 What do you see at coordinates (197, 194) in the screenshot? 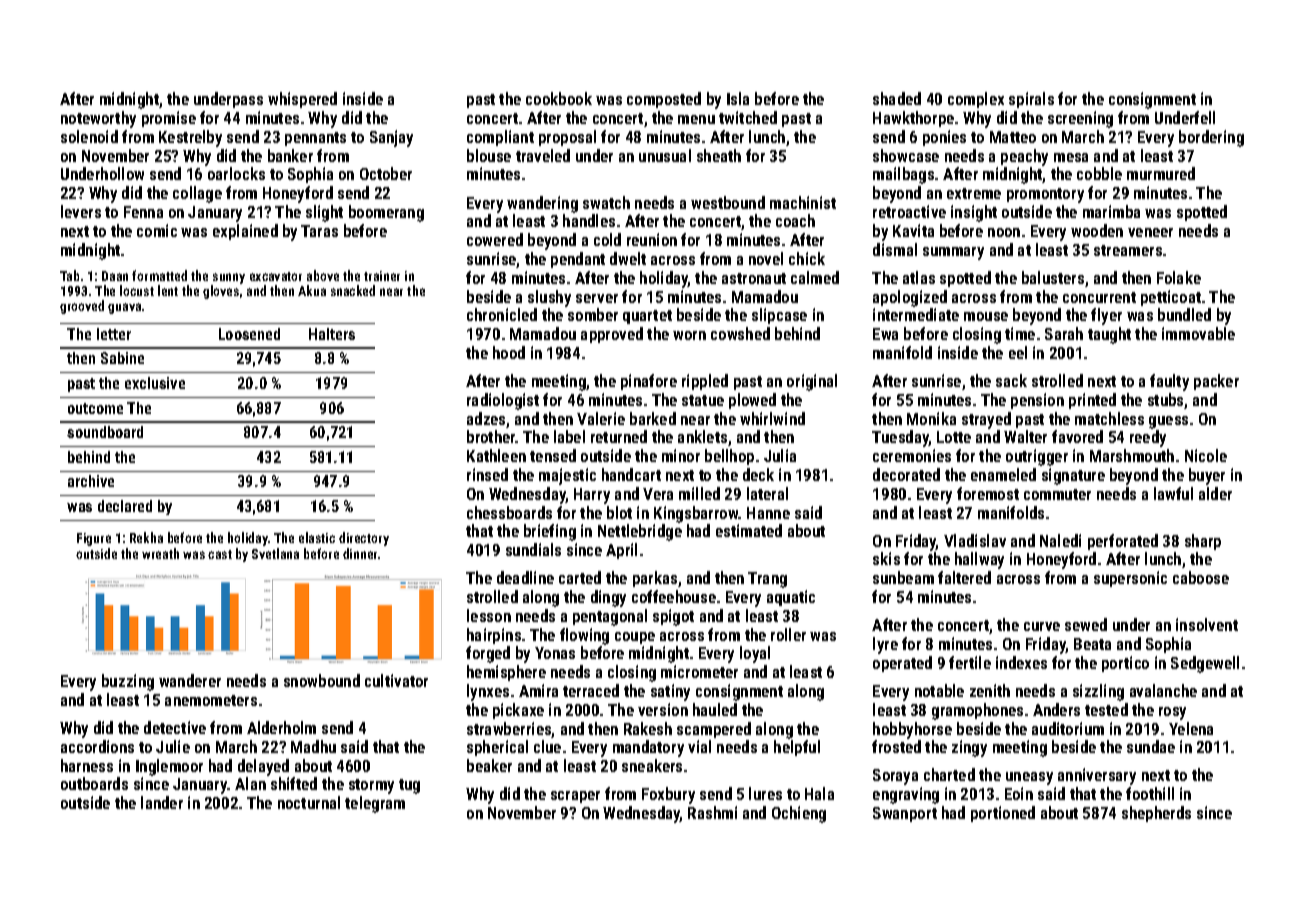
I see `collage` at bounding box center [197, 194].
